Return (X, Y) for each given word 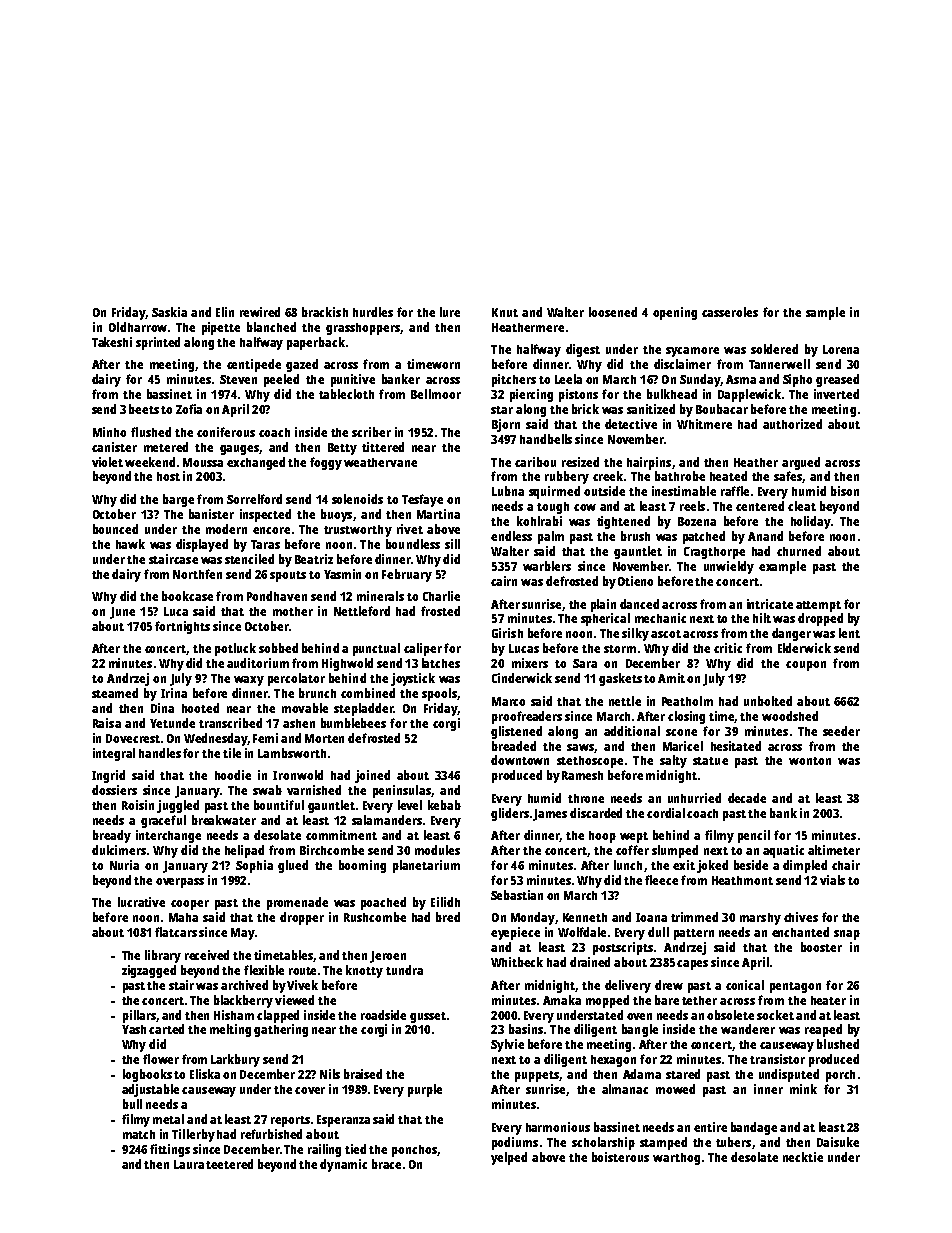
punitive (353, 380)
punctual (376, 649)
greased (837, 380)
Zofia (189, 409)
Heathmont (742, 880)
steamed (115, 693)
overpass (180, 883)
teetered (229, 1164)
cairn (504, 581)
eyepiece (515, 933)
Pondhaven (277, 596)
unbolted (768, 701)
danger (791, 634)
